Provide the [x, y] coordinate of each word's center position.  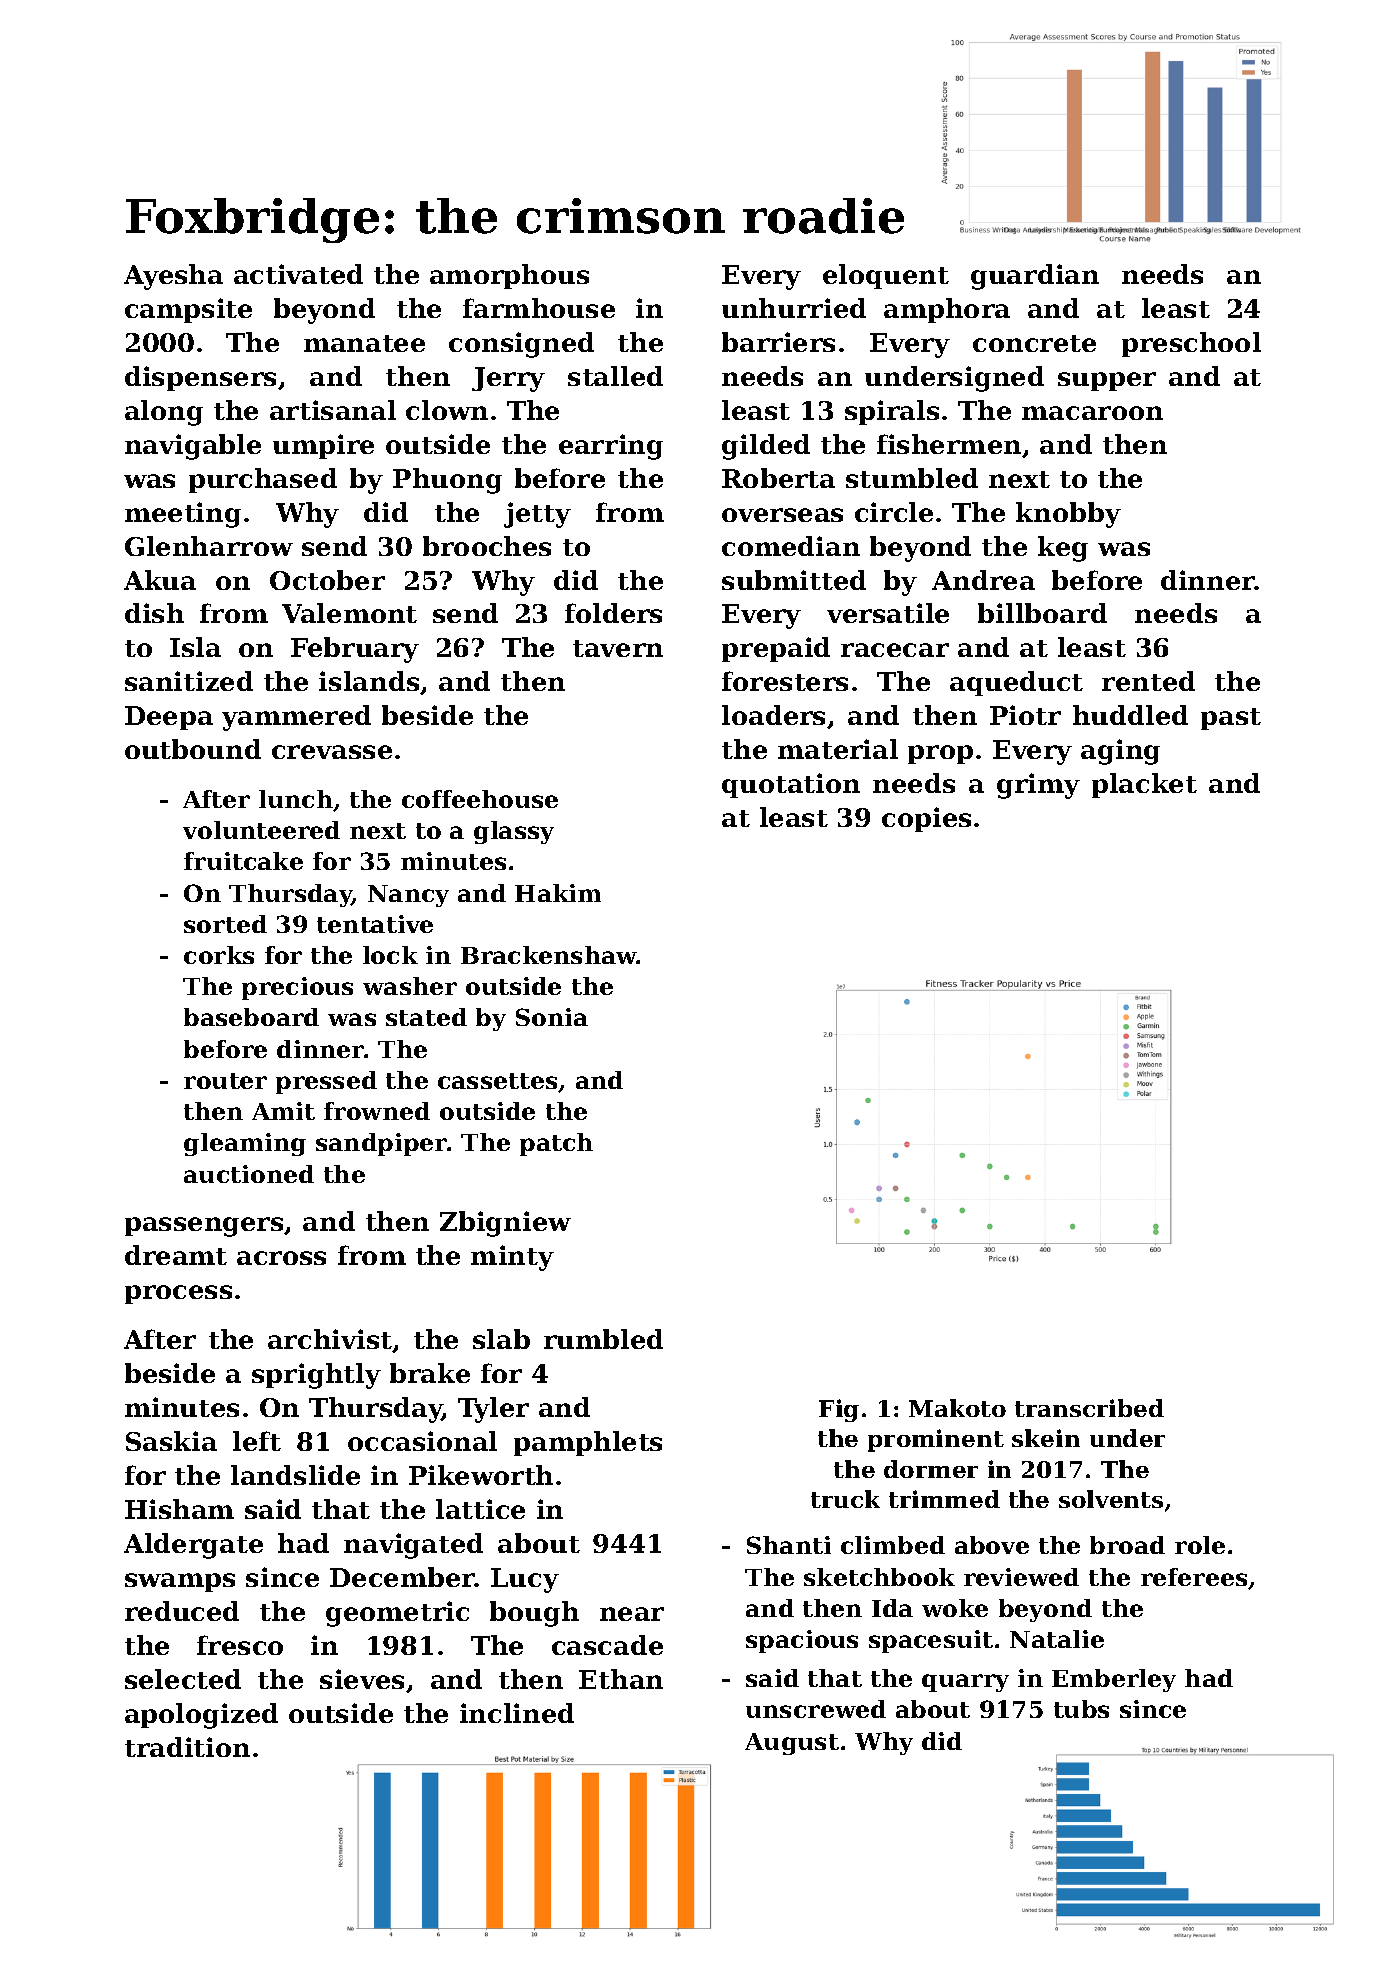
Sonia [552, 1017]
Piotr [1025, 715]
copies [926, 819]
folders [613, 613]
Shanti [789, 1545]
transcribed [1089, 1408]
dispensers [200, 378]
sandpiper [381, 1144]
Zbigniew [505, 1224]
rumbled [603, 1339]
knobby [1068, 515]
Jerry [508, 379]
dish [154, 613]
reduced [182, 1611]
